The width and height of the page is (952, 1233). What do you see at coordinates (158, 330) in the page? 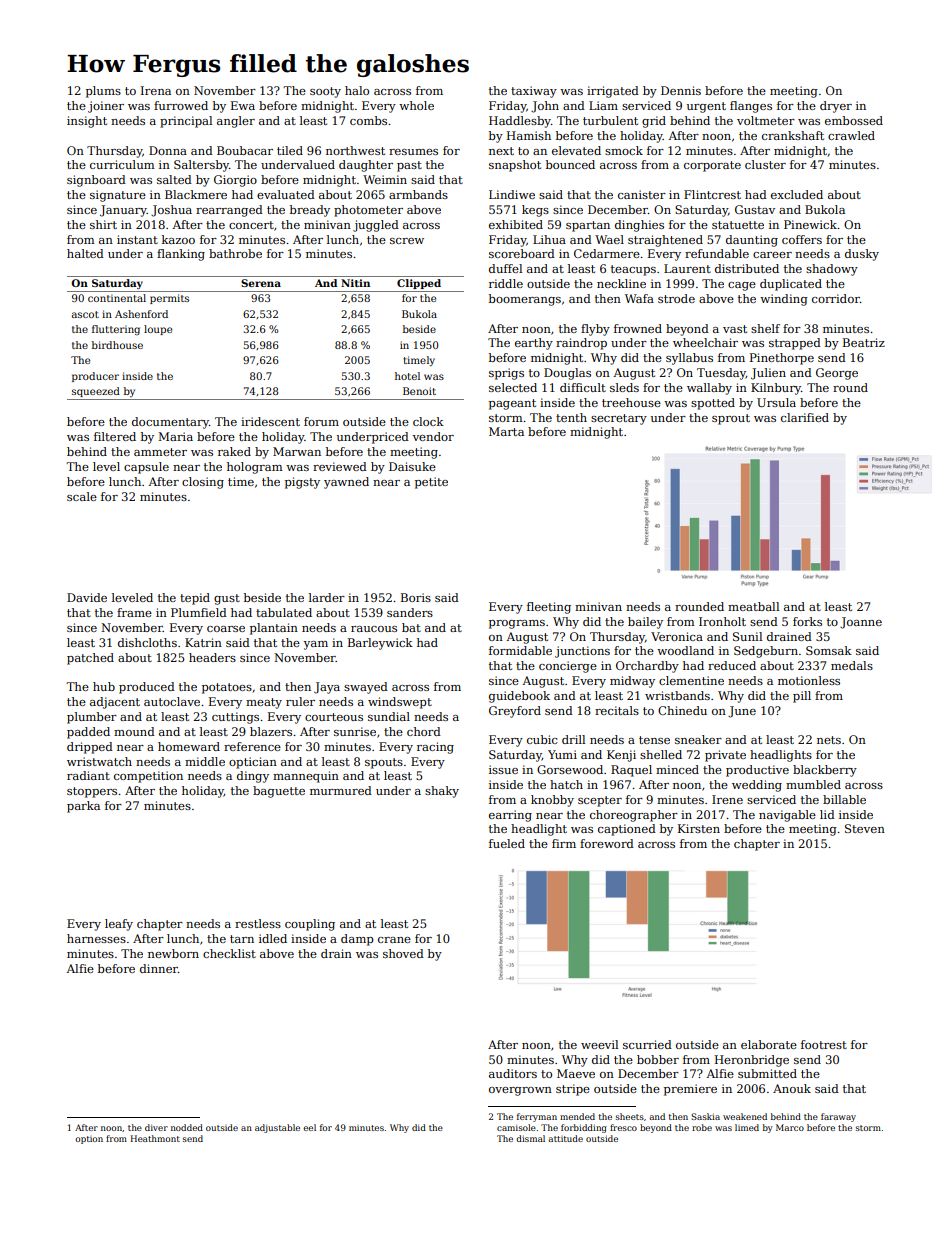
I see `loupe` at bounding box center [158, 330].
